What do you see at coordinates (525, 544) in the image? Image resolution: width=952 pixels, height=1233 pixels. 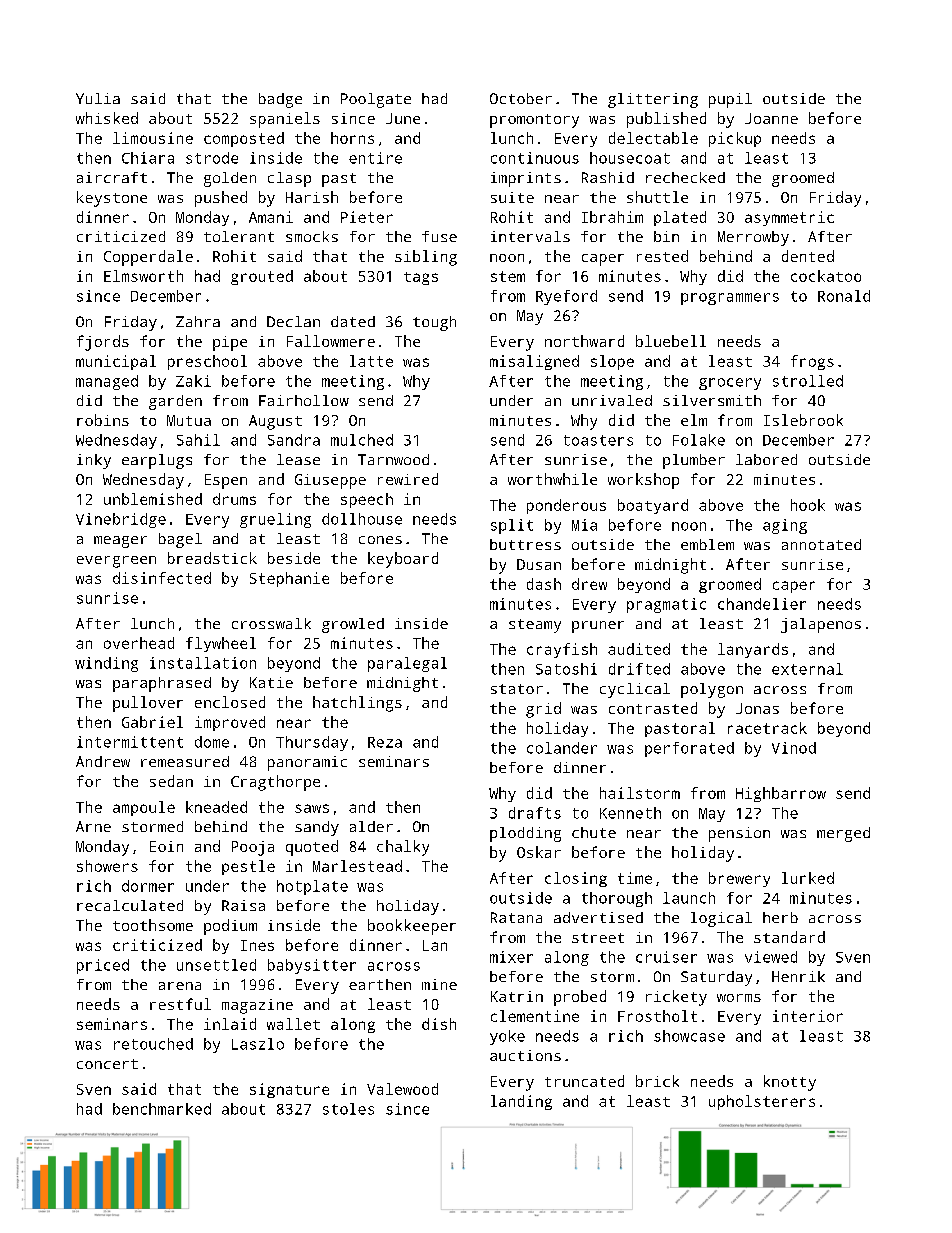 I see `buttress` at bounding box center [525, 544].
